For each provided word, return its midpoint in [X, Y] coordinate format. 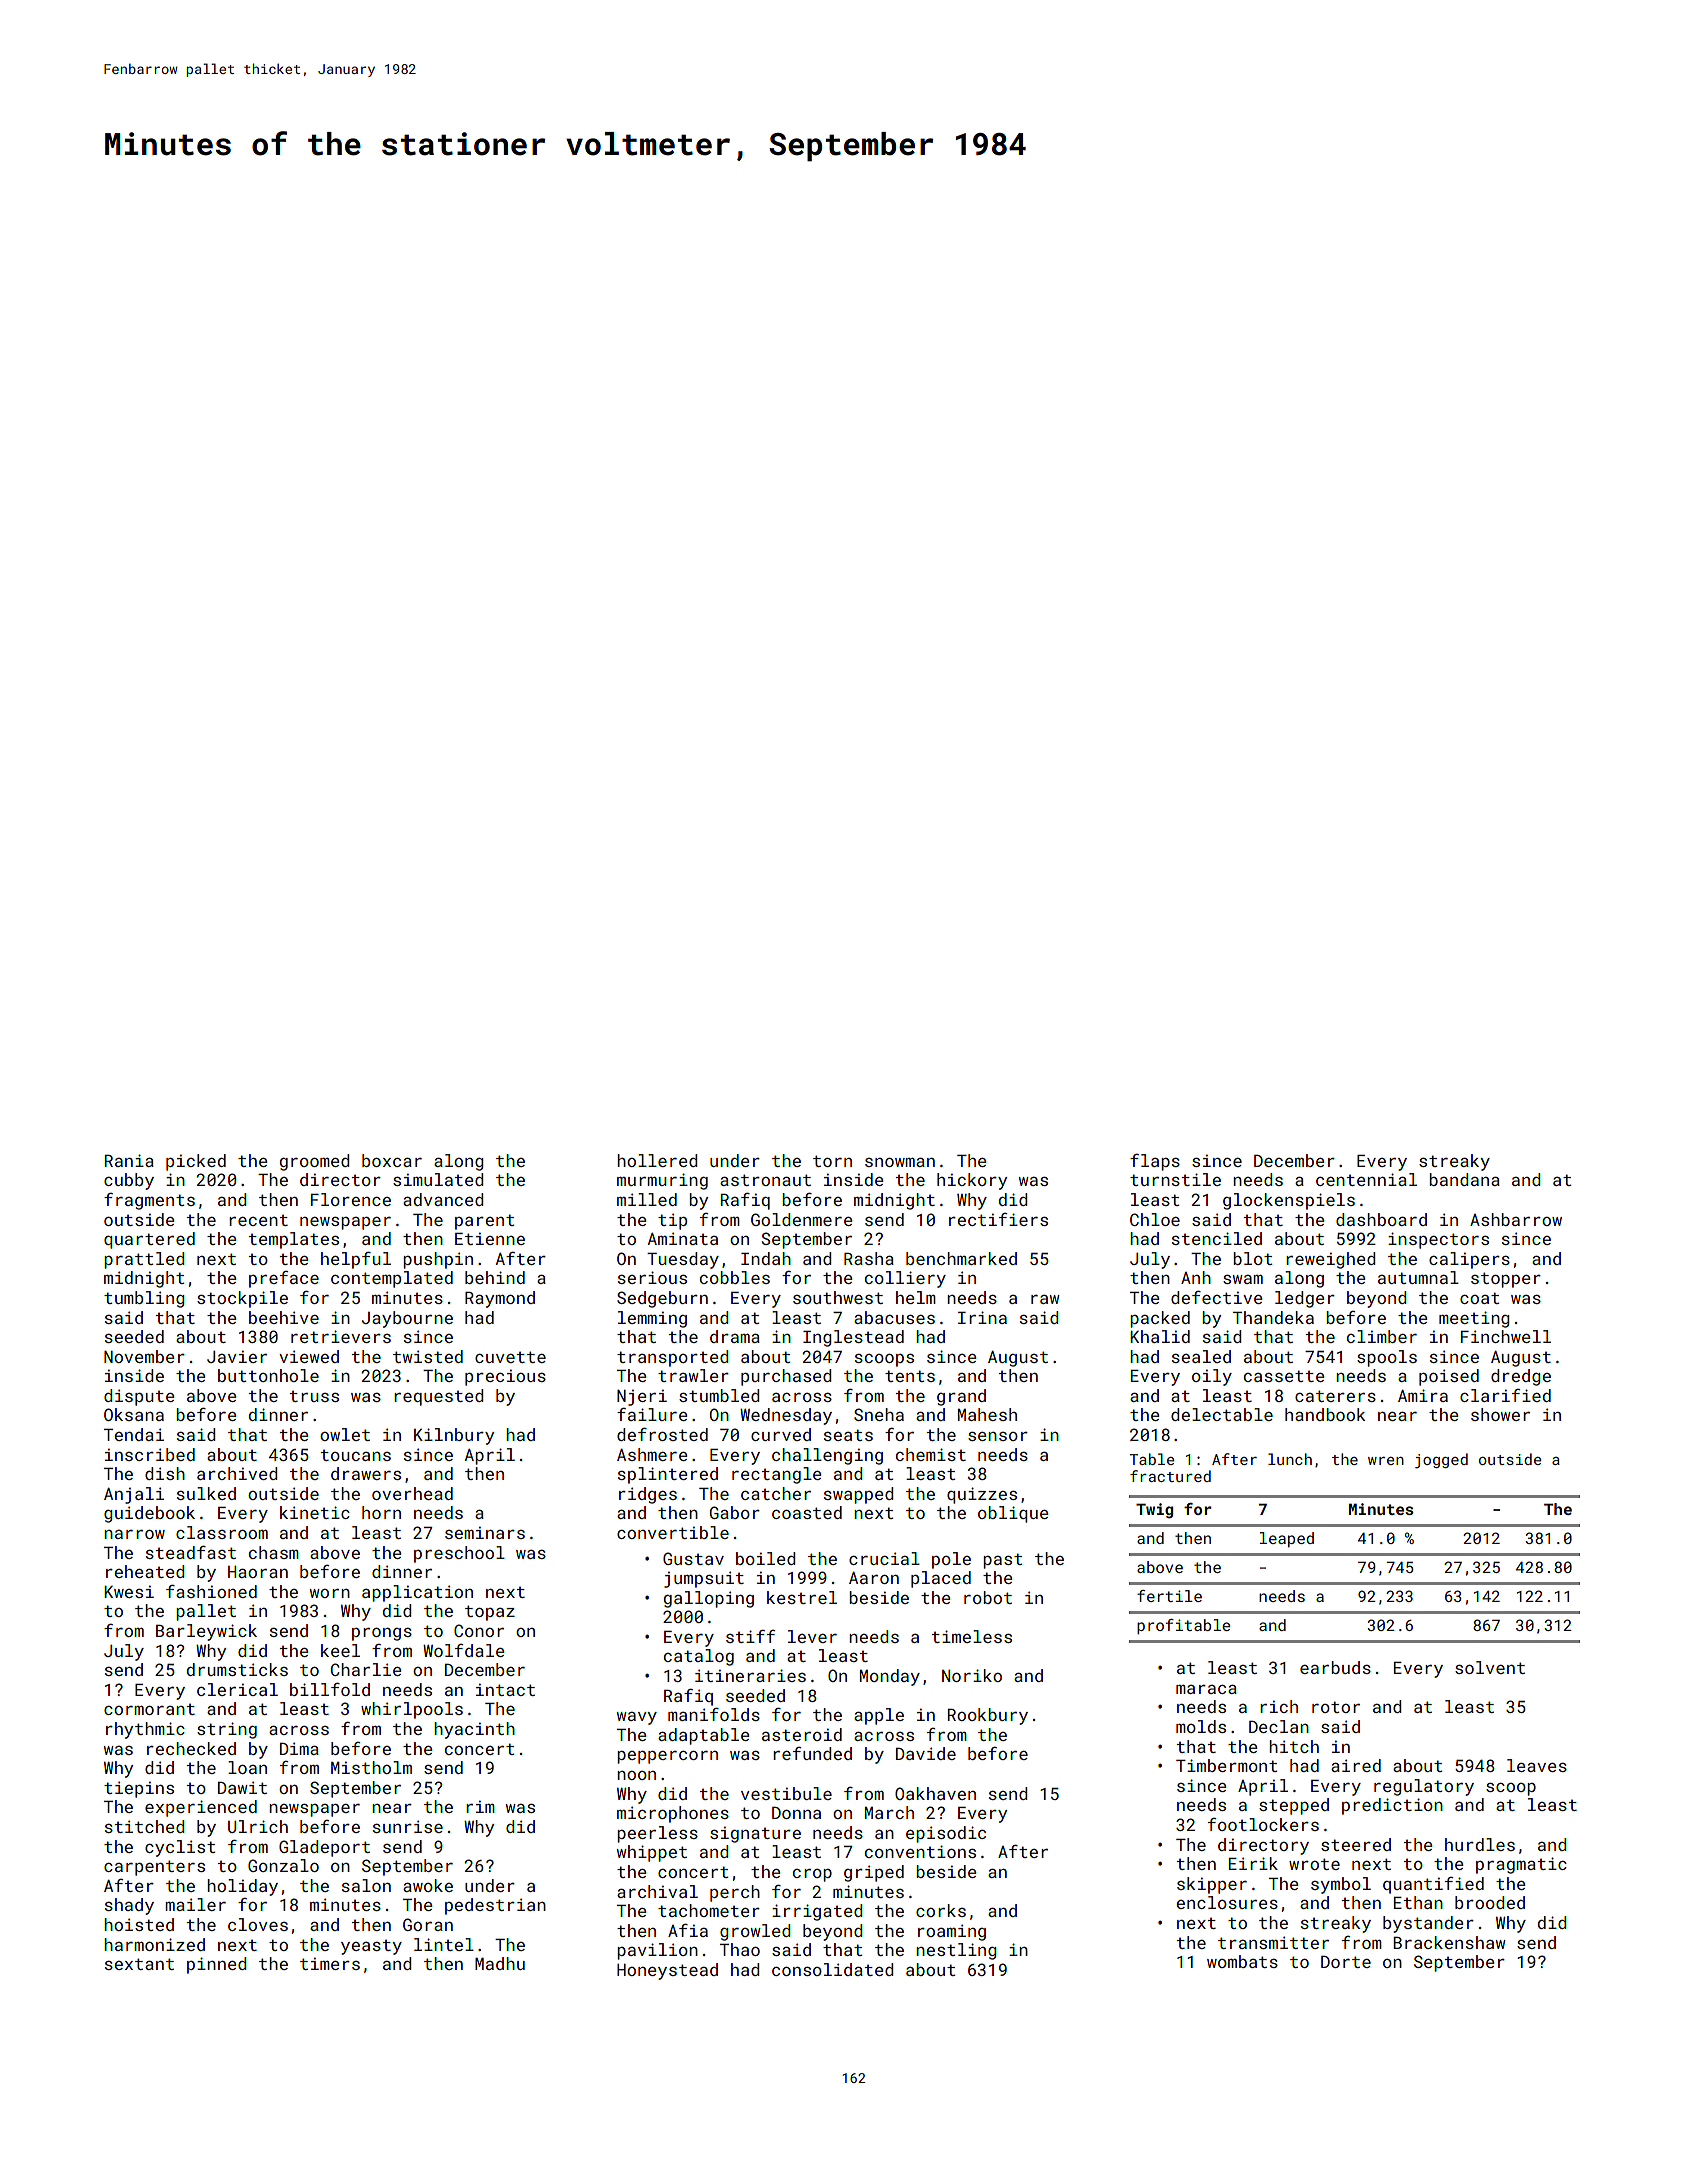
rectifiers [998, 1219]
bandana [1464, 1179]
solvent [1490, 1667]
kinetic [315, 1512]
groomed [314, 1162]
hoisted [139, 1924]
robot [988, 1597]
